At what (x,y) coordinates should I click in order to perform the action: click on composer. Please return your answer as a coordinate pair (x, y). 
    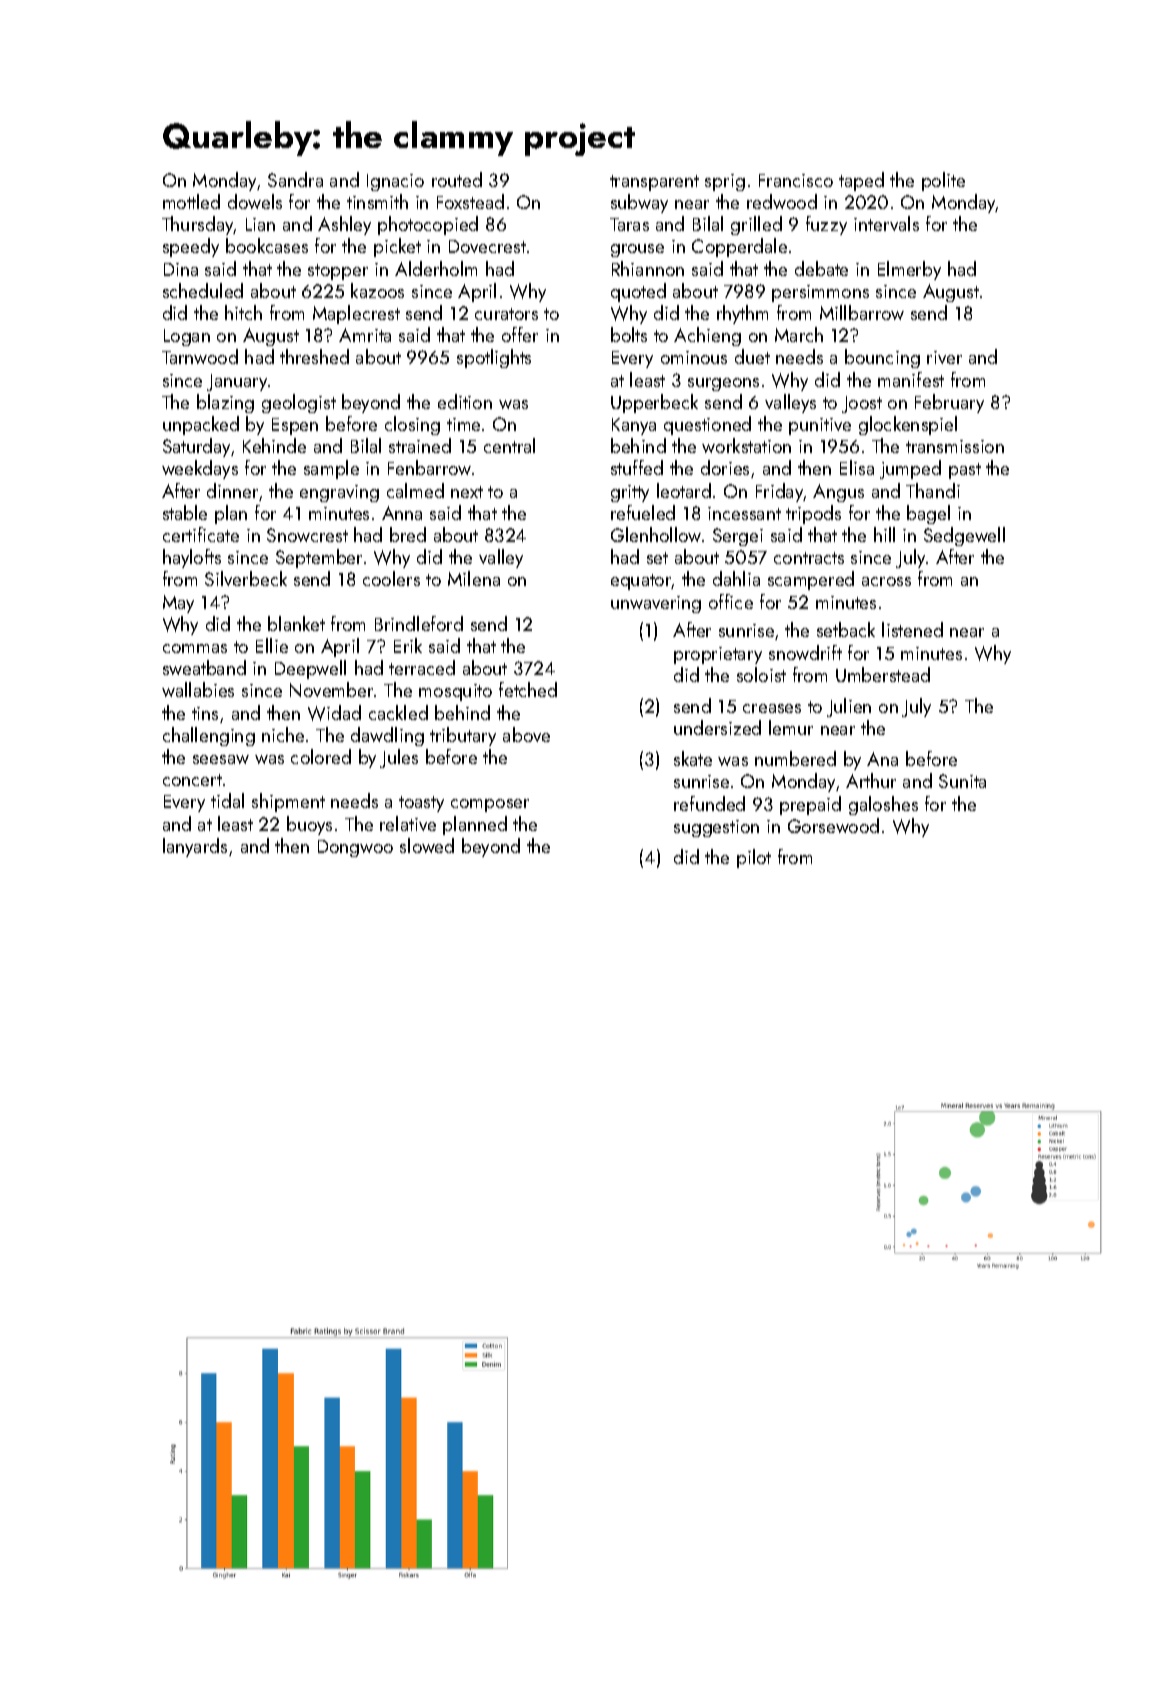
    Looking at the image, I should click on (490, 805).
